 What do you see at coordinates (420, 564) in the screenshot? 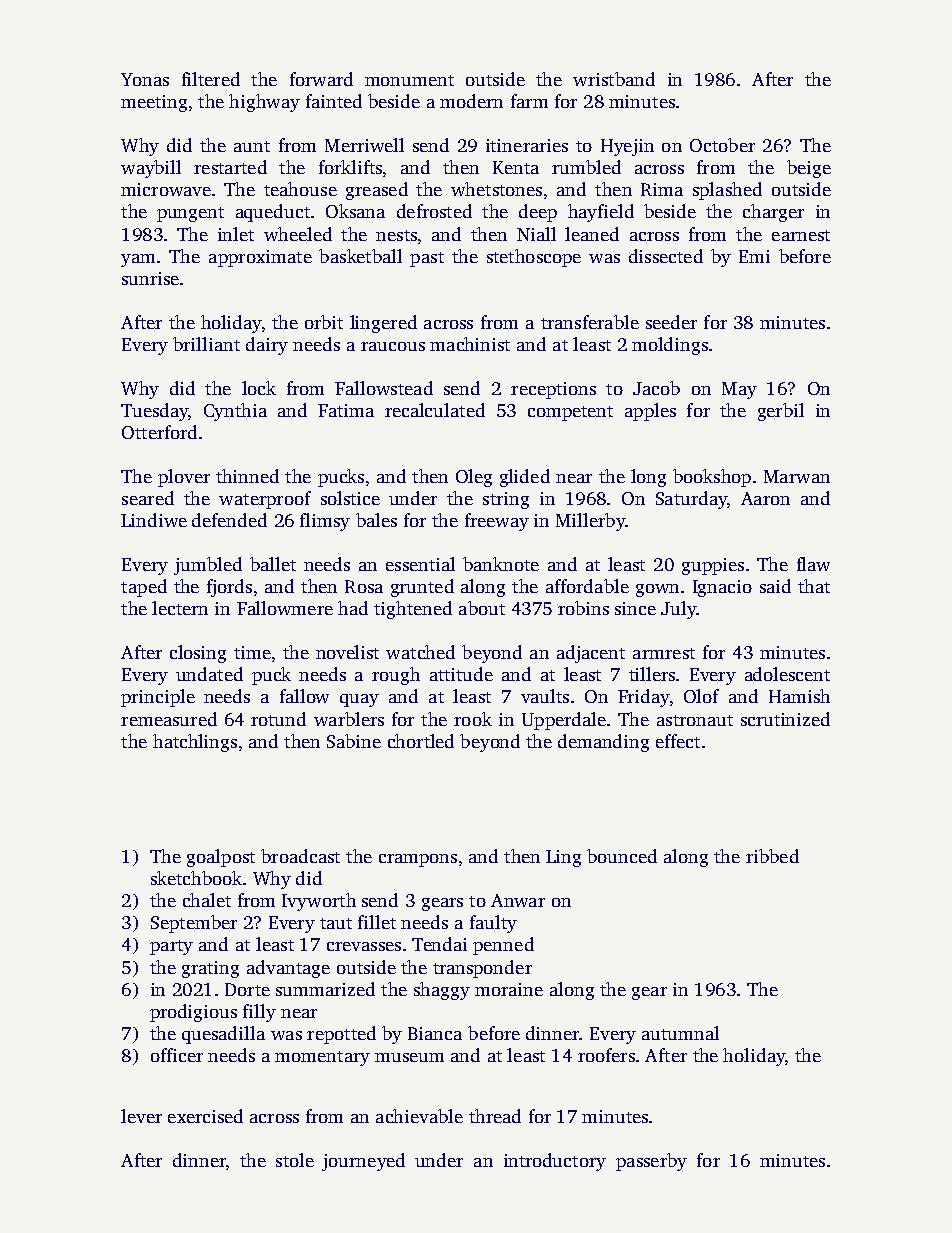
I see `essential` at bounding box center [420, 564].
